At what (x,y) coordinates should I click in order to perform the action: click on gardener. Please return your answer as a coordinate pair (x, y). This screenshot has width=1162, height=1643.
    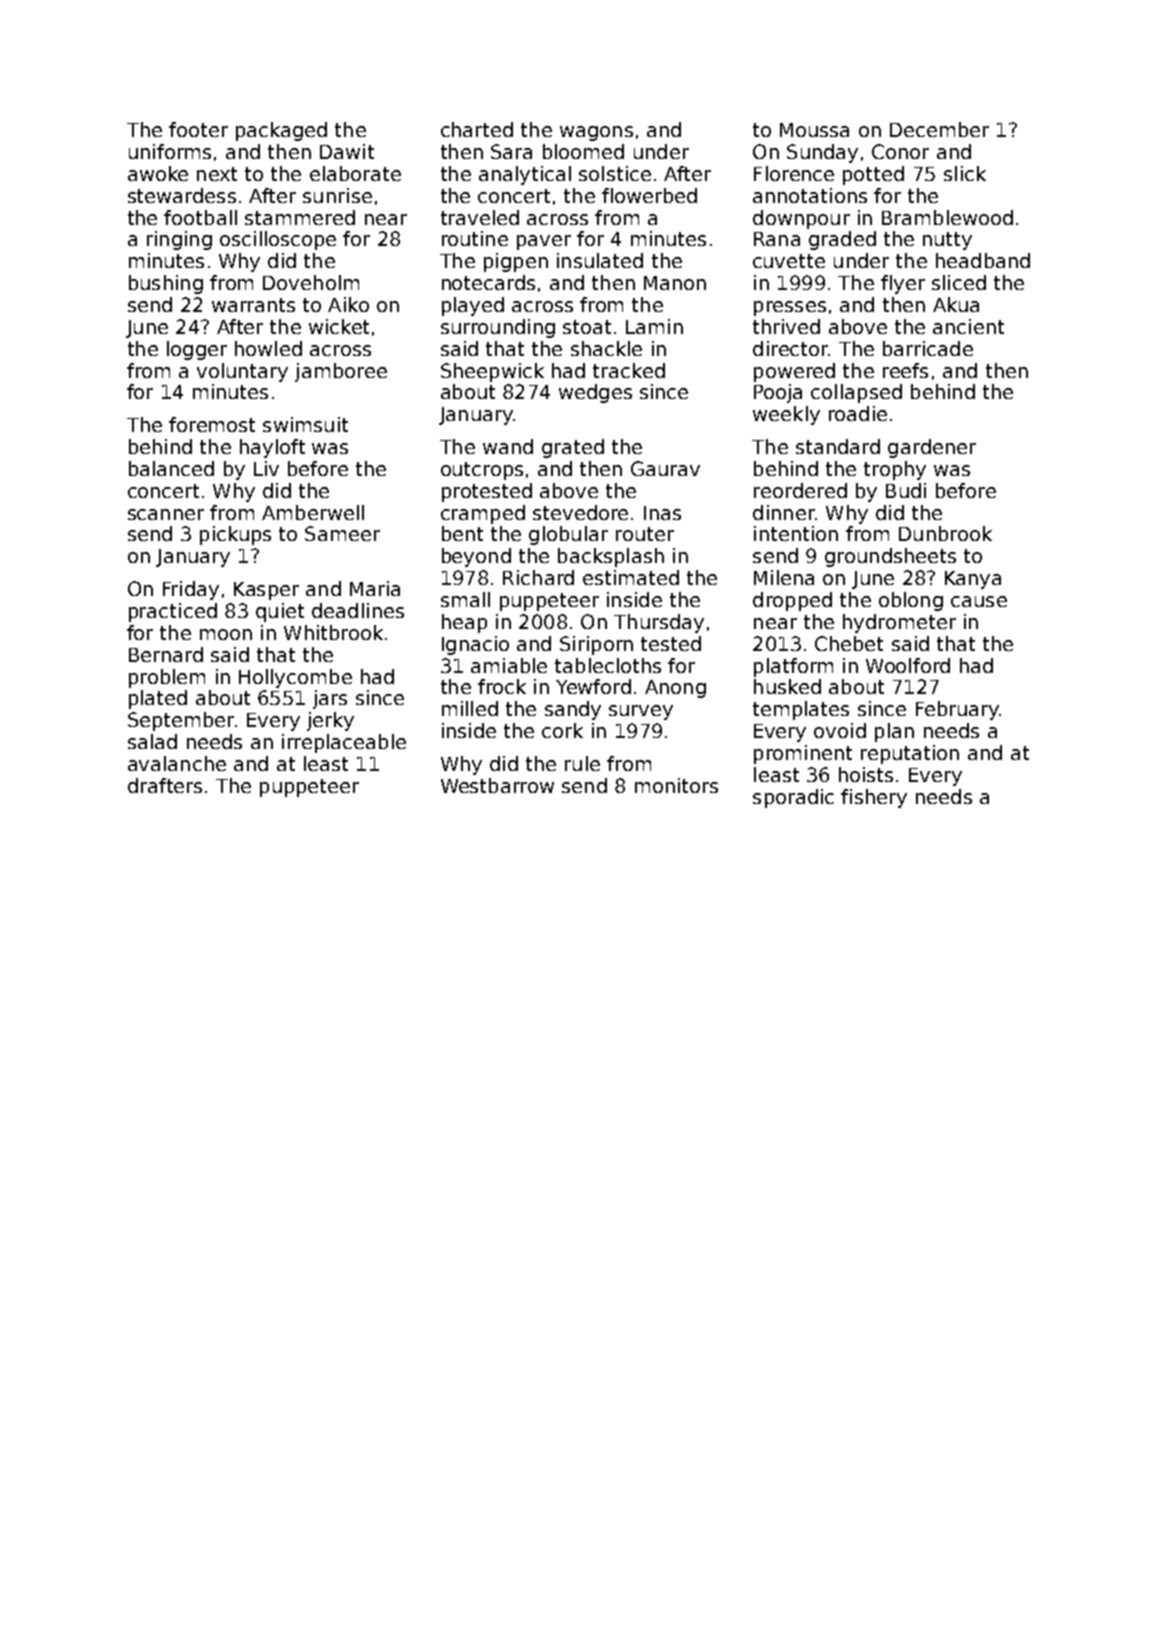
    Looking at the image, I should click on (932, 448).
